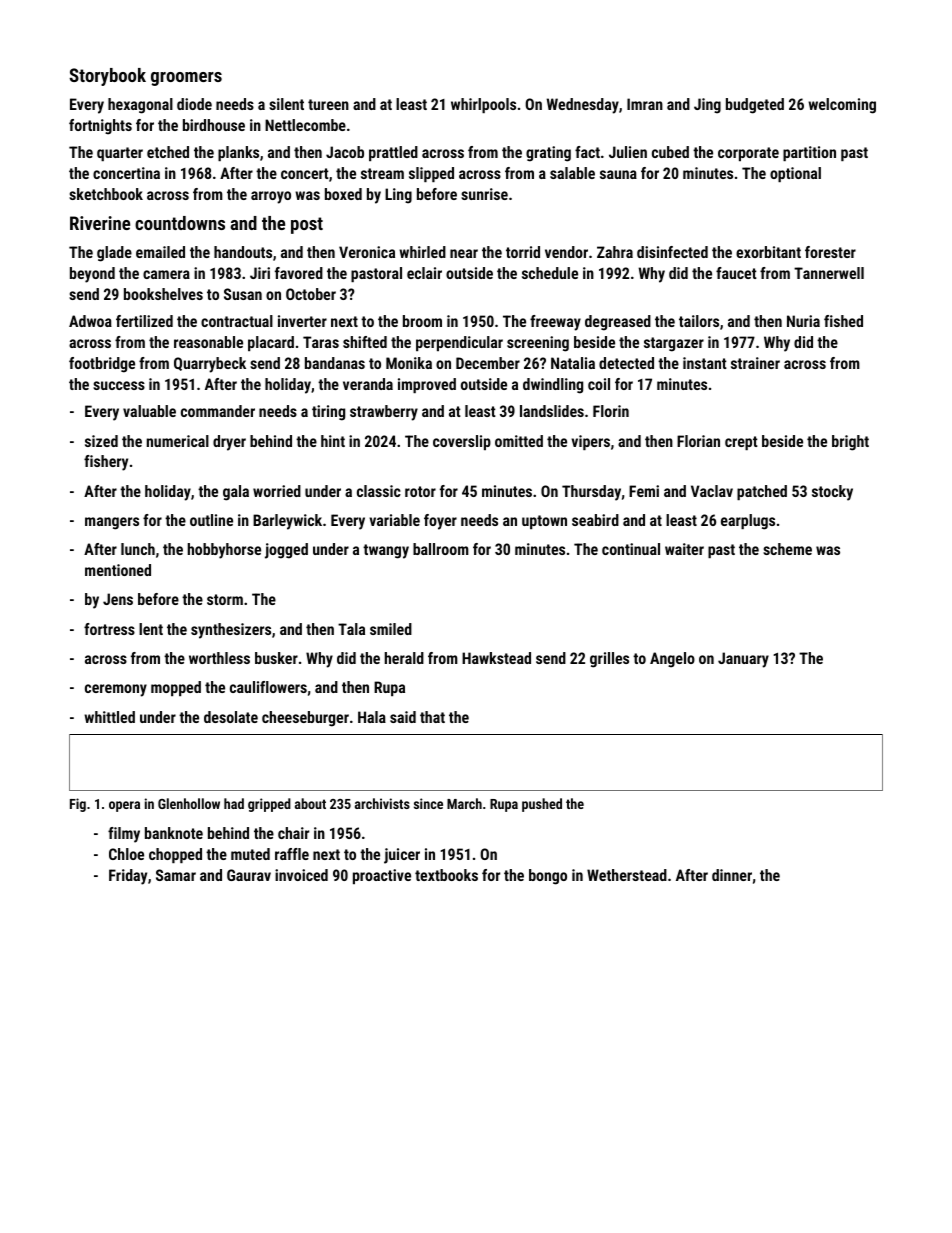  I want to click on freeway, so click(555, 323).
